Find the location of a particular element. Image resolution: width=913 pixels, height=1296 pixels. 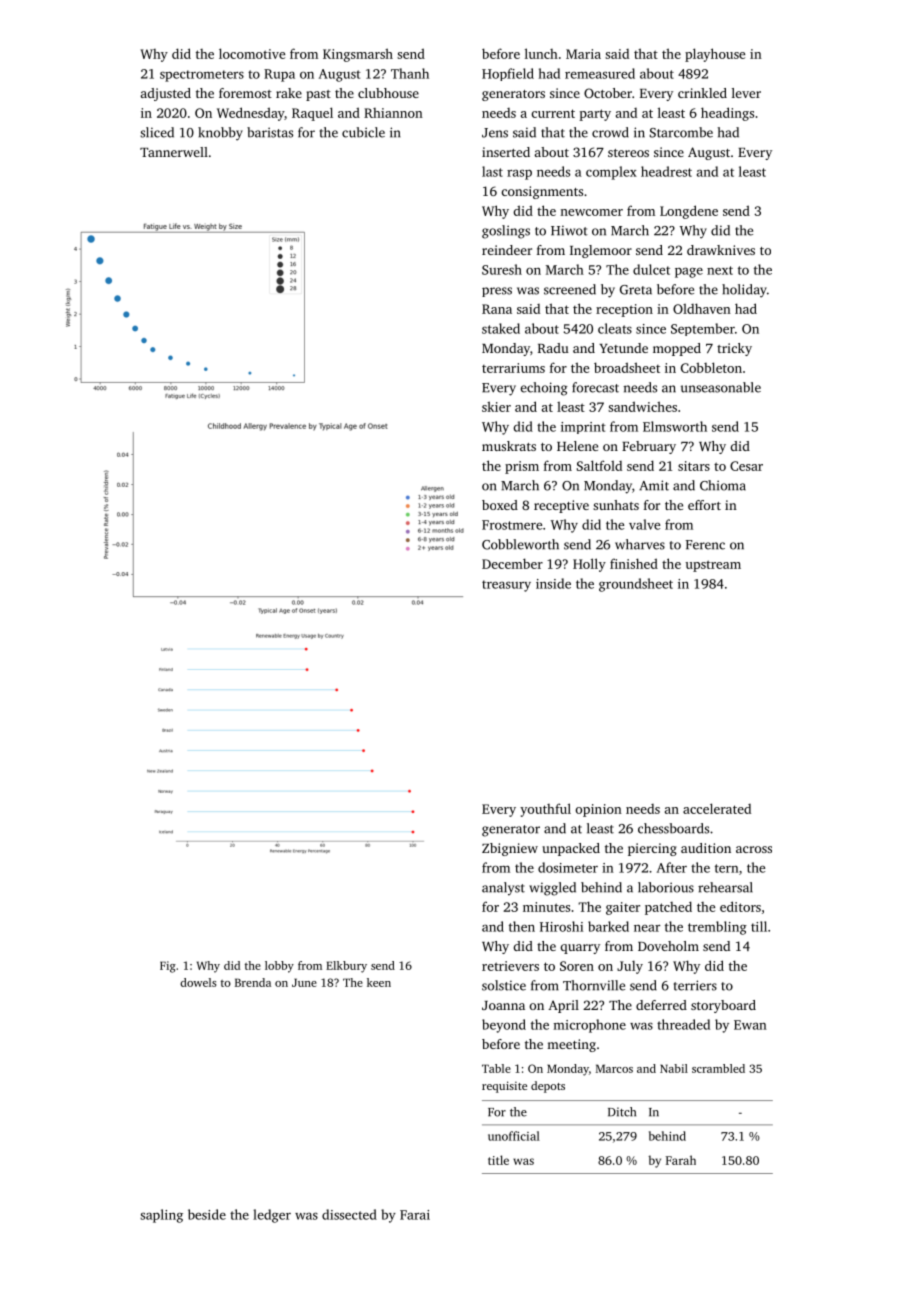

lunch is located at coordinates (541, 53).
